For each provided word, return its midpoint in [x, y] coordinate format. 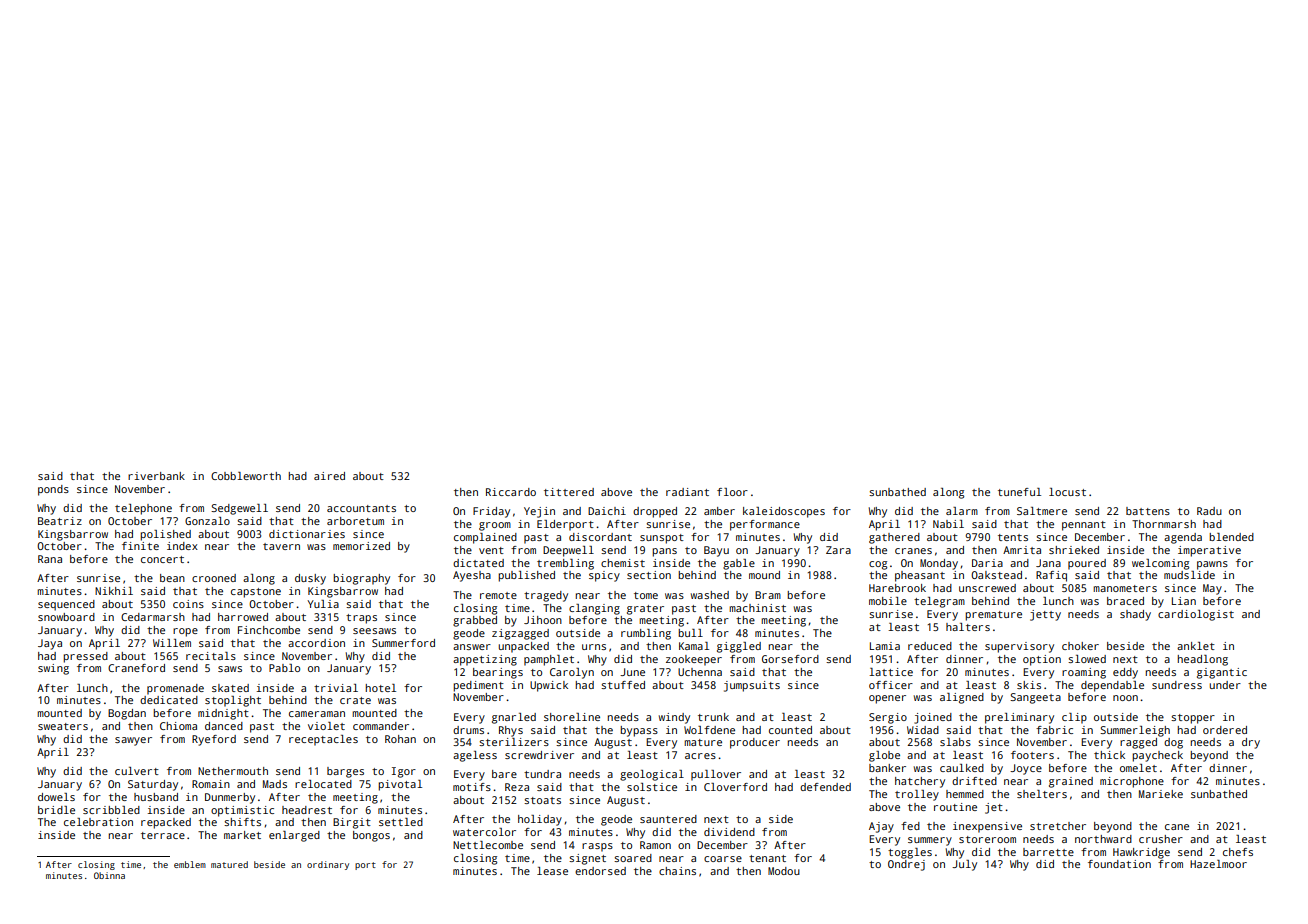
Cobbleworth [246, 476]
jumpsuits [752, 686]
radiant [687, 492]
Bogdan [127, 714]
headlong [1203, 660]
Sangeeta [1035, 698]
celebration [98, 822]
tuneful [1019, 492]
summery [930, 841]
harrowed [243, 617]
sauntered [668, 819]
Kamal [694, 646]
